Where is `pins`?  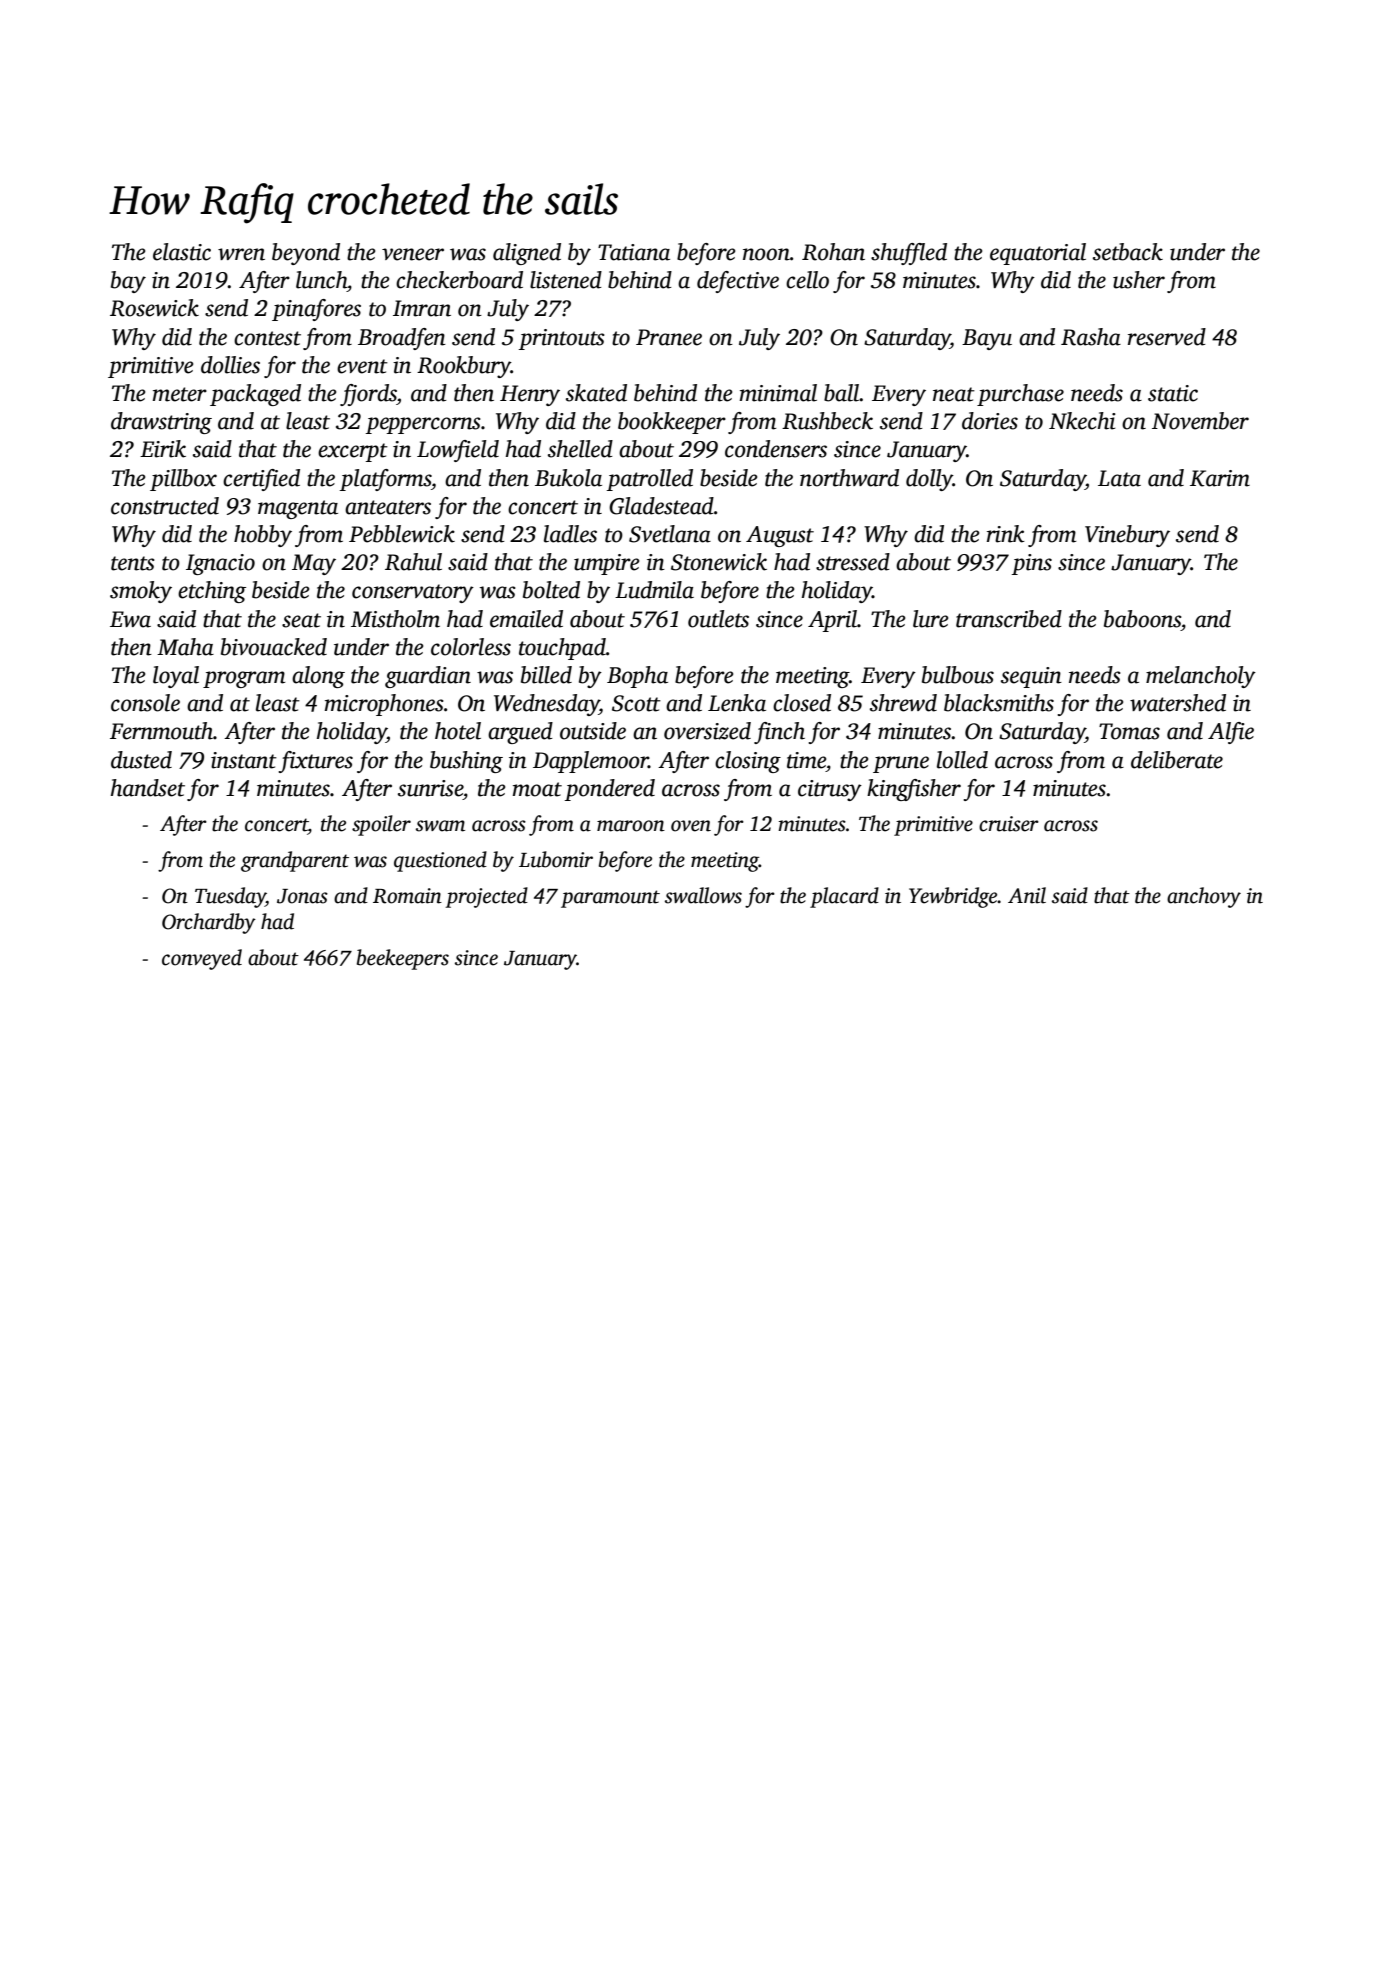 pins is located at coordinates (1032, 564).
